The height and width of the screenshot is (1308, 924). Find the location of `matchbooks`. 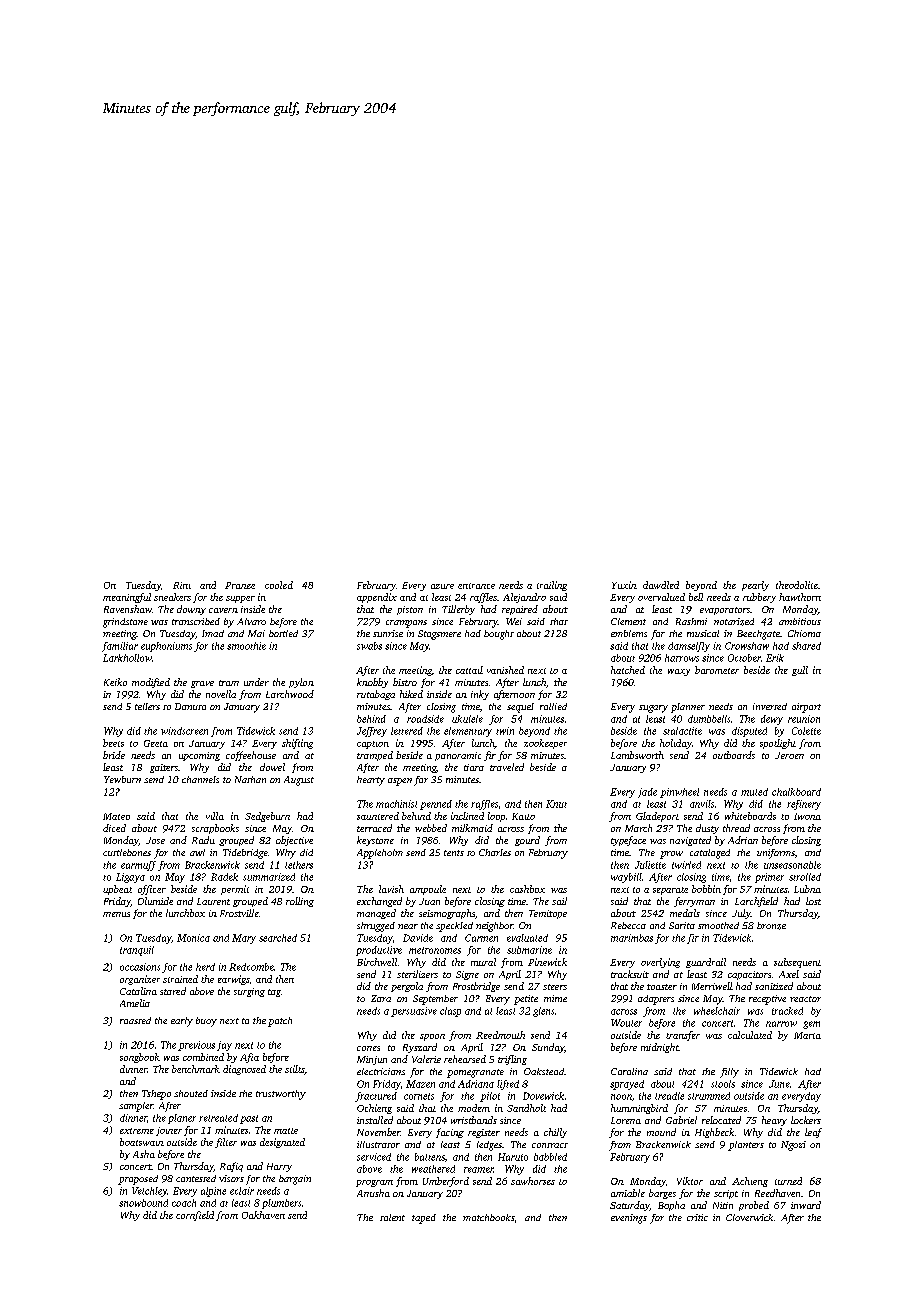

matchbooks is located at coordinates (488, 1217).
